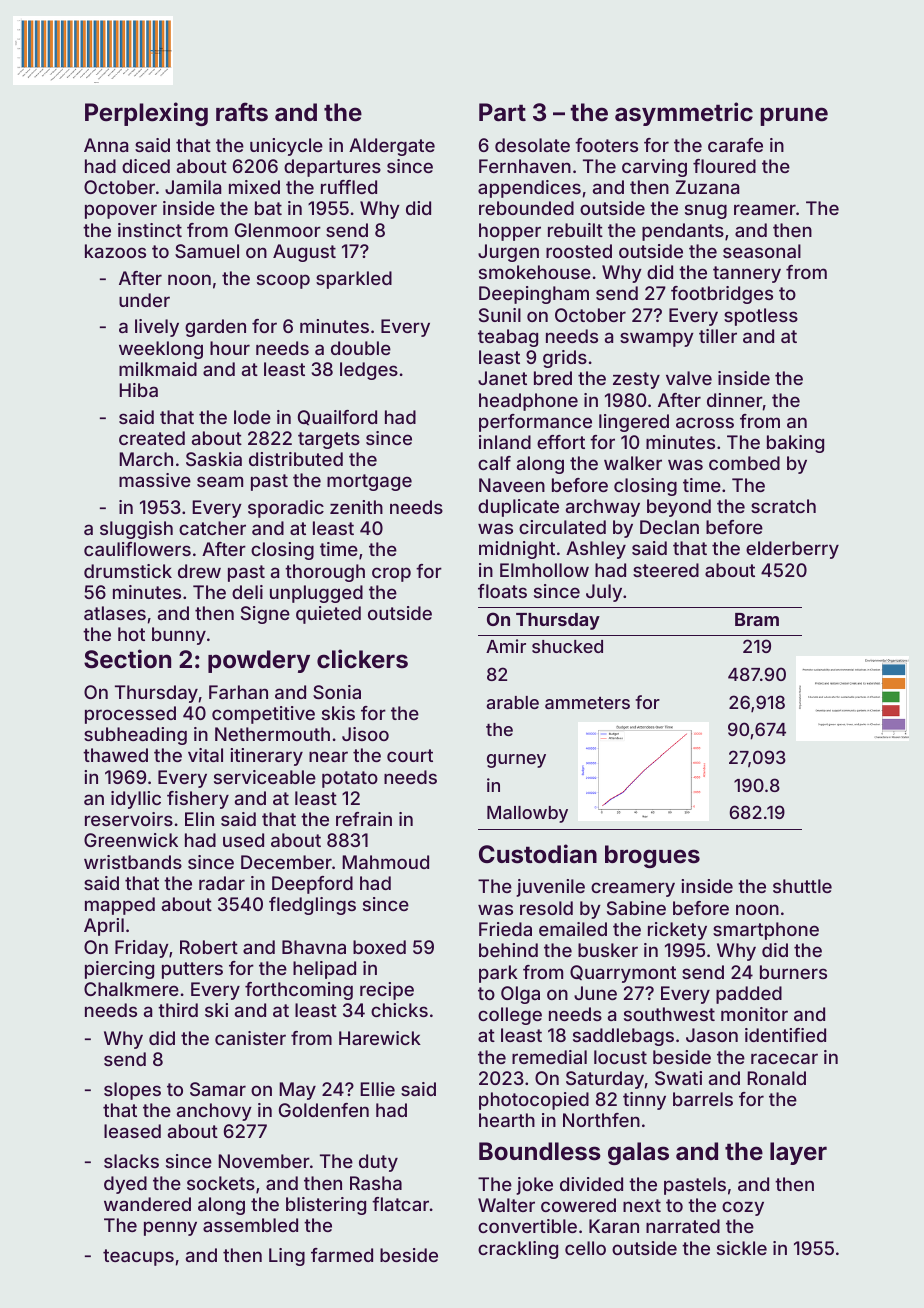 The image size is (924, 1308). I want to click on Perplexing, so click(146, 114).
